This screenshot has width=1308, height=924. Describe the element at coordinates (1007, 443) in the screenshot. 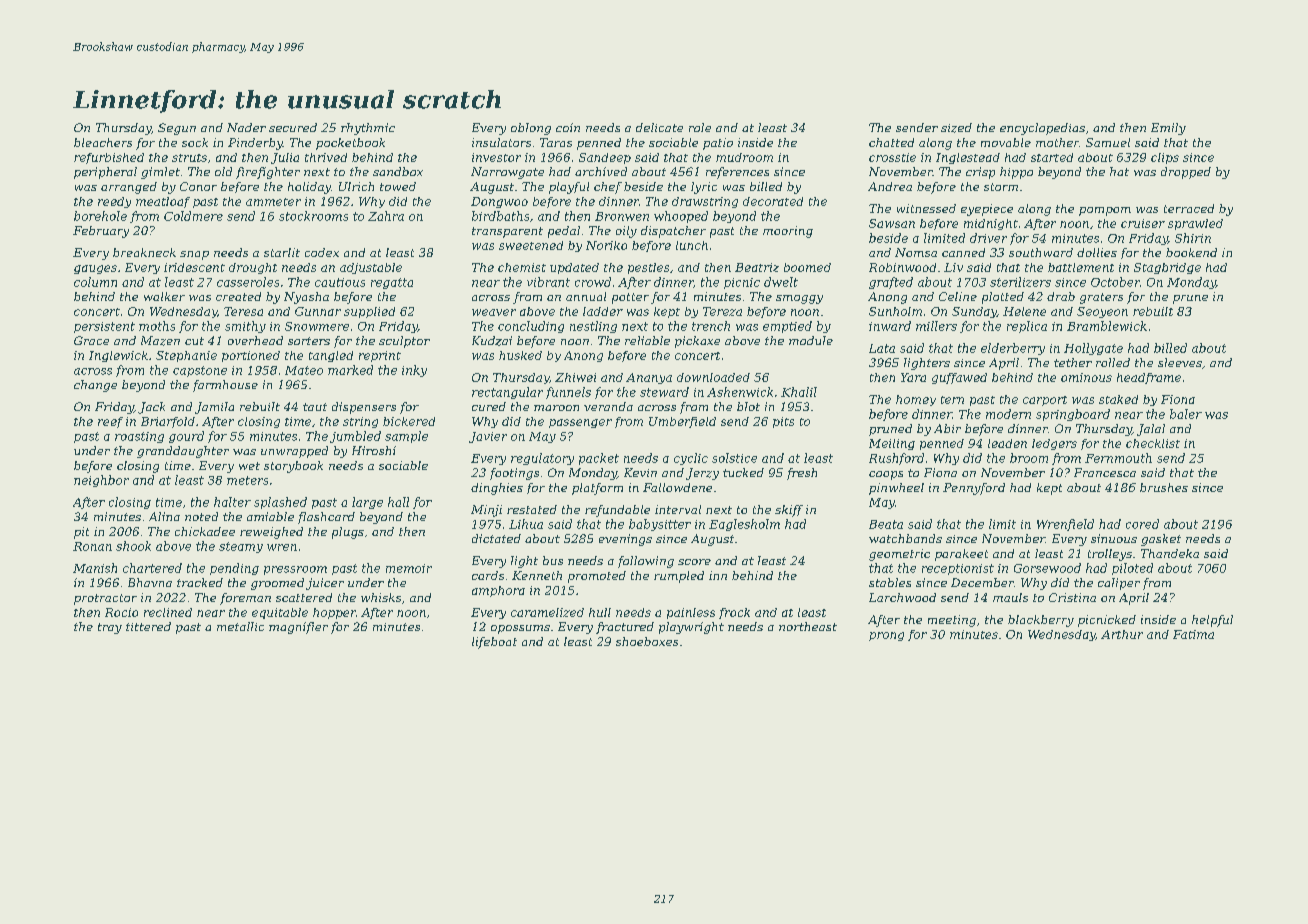

I see `leaden` at that location.
